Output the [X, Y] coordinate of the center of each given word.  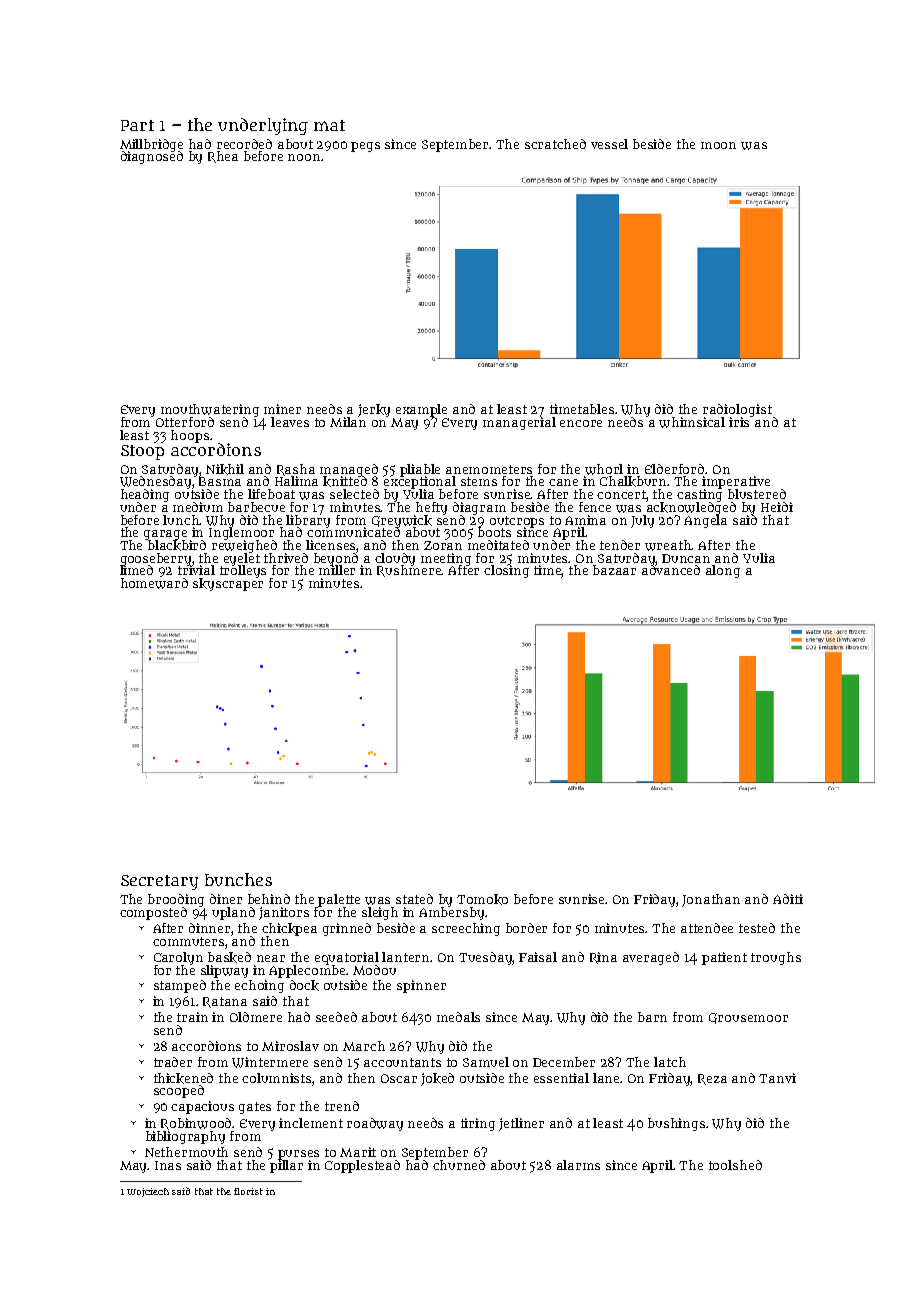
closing [506, 571]
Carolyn [178, 958]
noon [304, 157]
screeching [466, 929]
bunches [238, 879]
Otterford [185, 422]
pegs [365, 147]
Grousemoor [748, 1018]
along [723, 571]
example [421, 410]
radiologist [737, 410]
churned [459, 1165]
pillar [286, 1166]
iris [739, 422]
